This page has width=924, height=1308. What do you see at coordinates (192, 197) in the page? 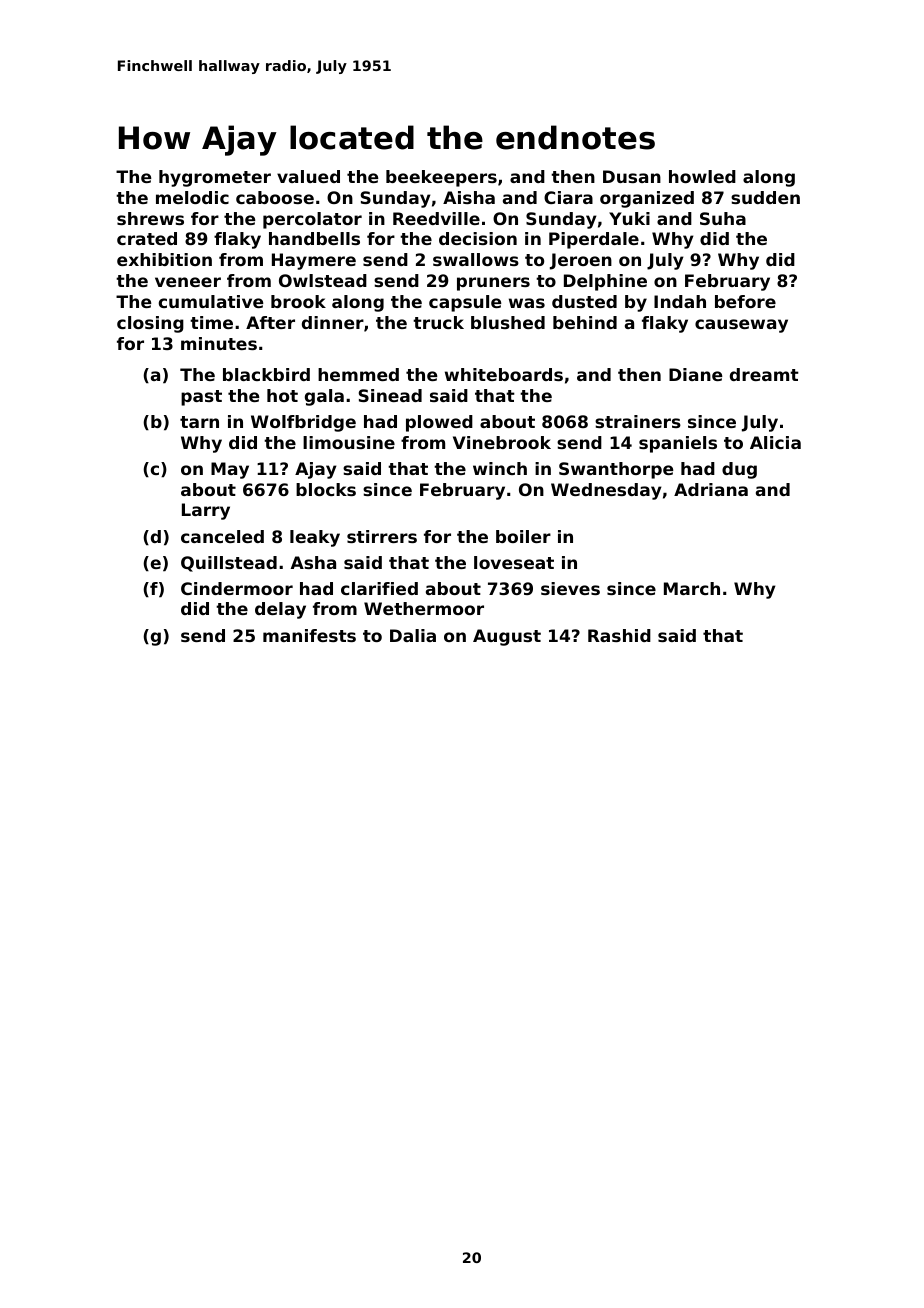
I see `melodic` at bounding box center [192, 197].
